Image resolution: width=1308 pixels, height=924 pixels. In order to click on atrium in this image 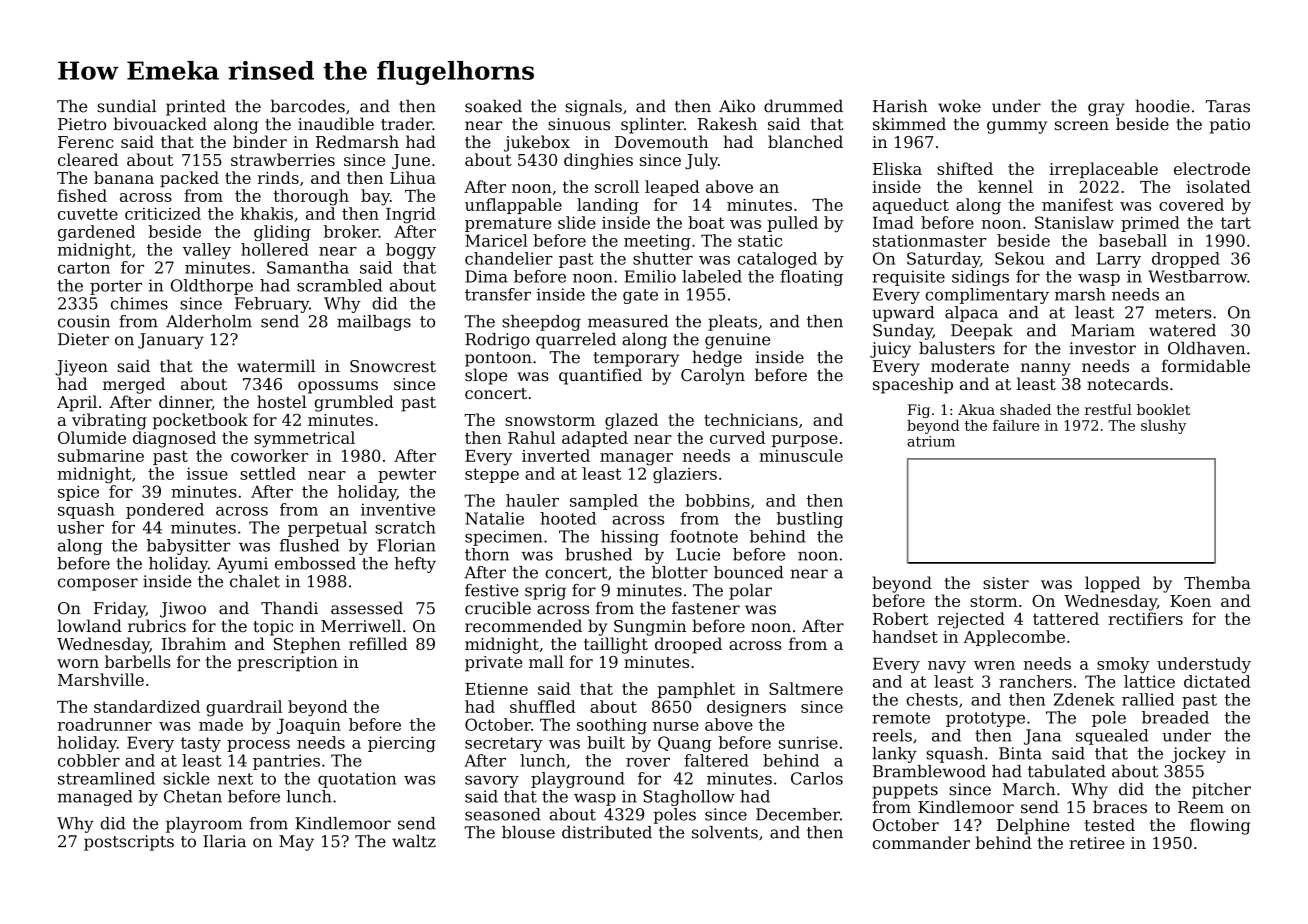, I will do `click(931, 441)`.
